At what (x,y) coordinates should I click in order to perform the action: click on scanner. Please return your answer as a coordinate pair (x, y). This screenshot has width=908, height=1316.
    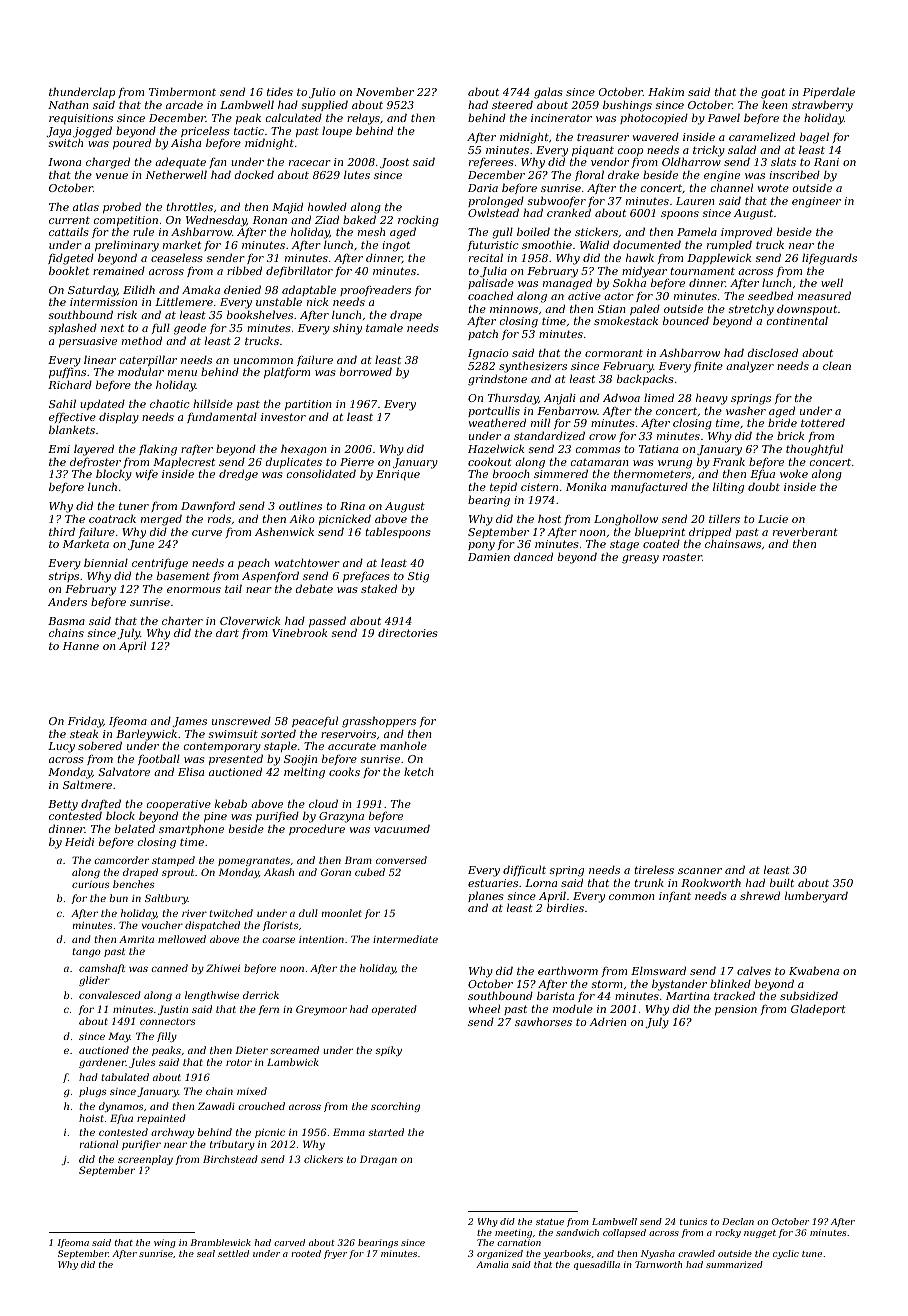
    Looking at the image, I should click on (700, 871).
